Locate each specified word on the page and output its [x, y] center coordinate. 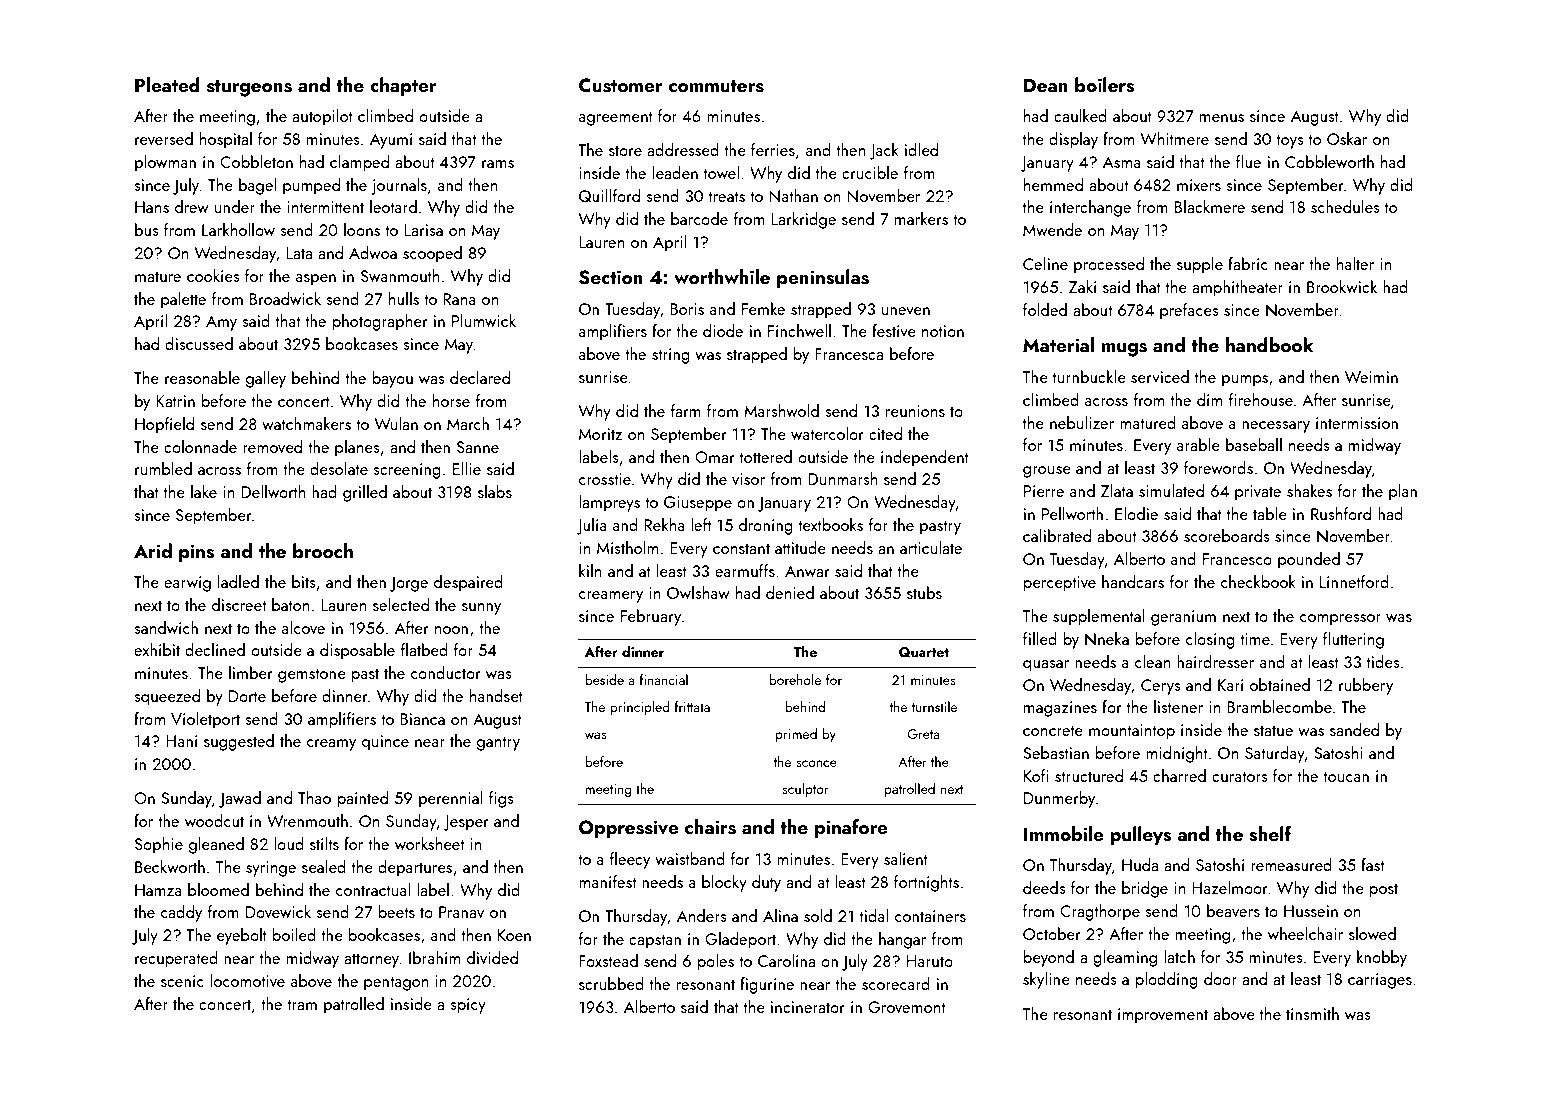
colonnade [200, 446]
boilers [1105, 85]
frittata [692, 706]
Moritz [600, 434]
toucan [1346, 776]
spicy [468, 1006]
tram [302, 1004]
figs [501, 799]
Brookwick [1342, 286]
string [671, 356]
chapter [403, 86]
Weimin [1371, 377]
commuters [716, 86]
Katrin [175, 401]
